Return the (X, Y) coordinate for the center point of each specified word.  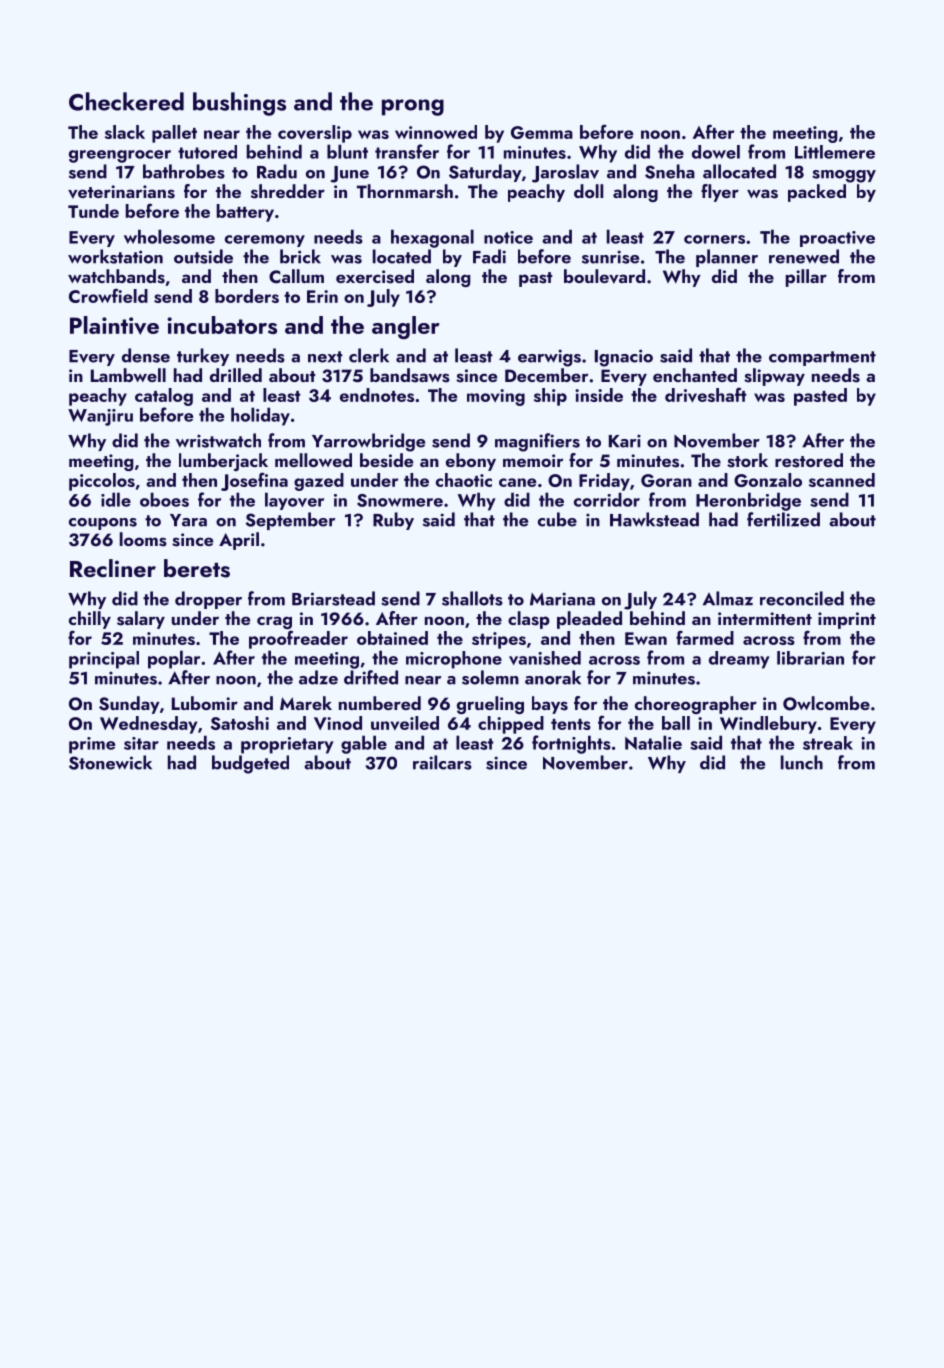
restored (809, 460)
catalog (164, 397)
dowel (716, 152)
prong (413, 107)
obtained (392, 638)
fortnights (571, 744)
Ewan (646, 638)
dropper (208, 600)
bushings (239, 104)
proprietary (287, 745)
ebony (471, 462)
